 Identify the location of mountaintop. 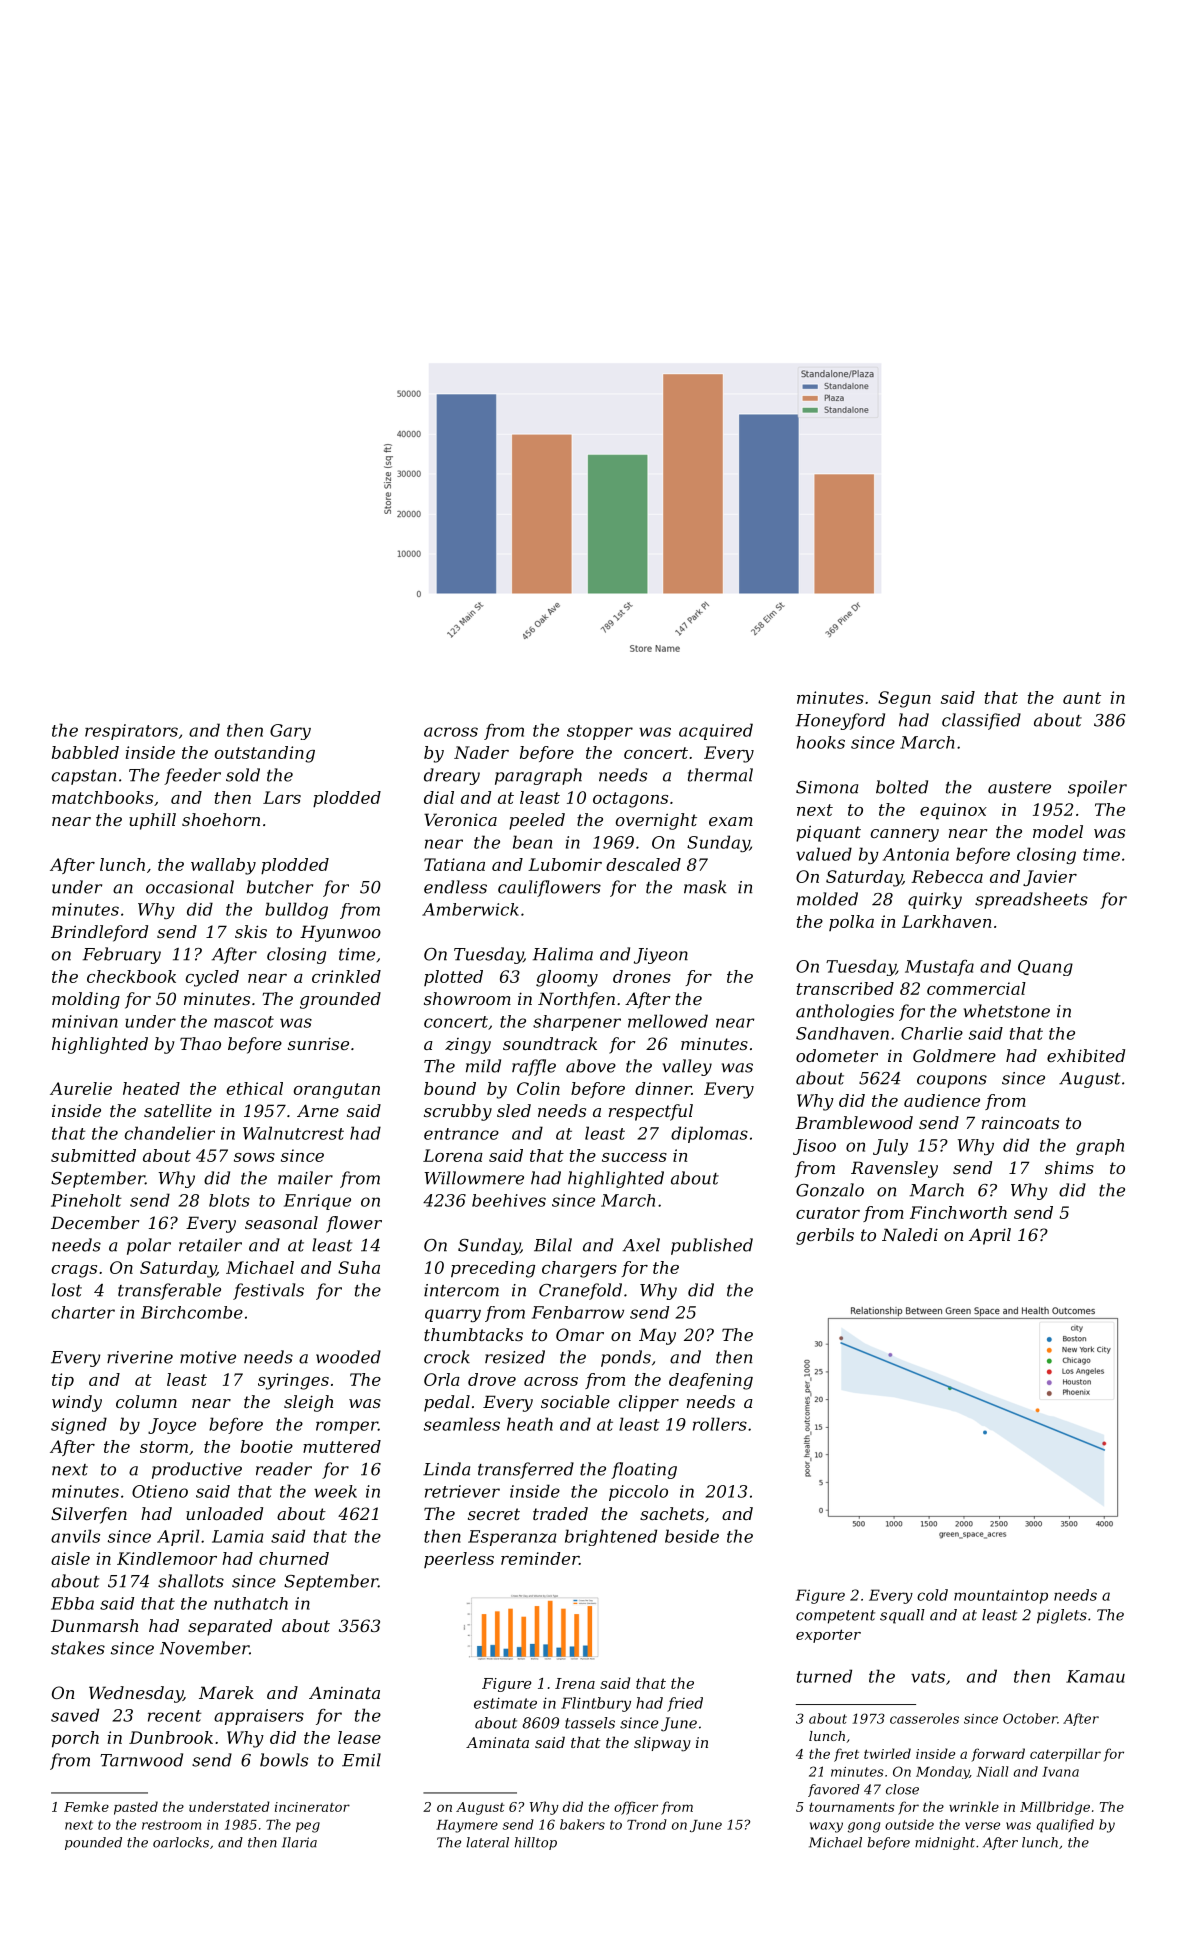
(1001, 1596).
